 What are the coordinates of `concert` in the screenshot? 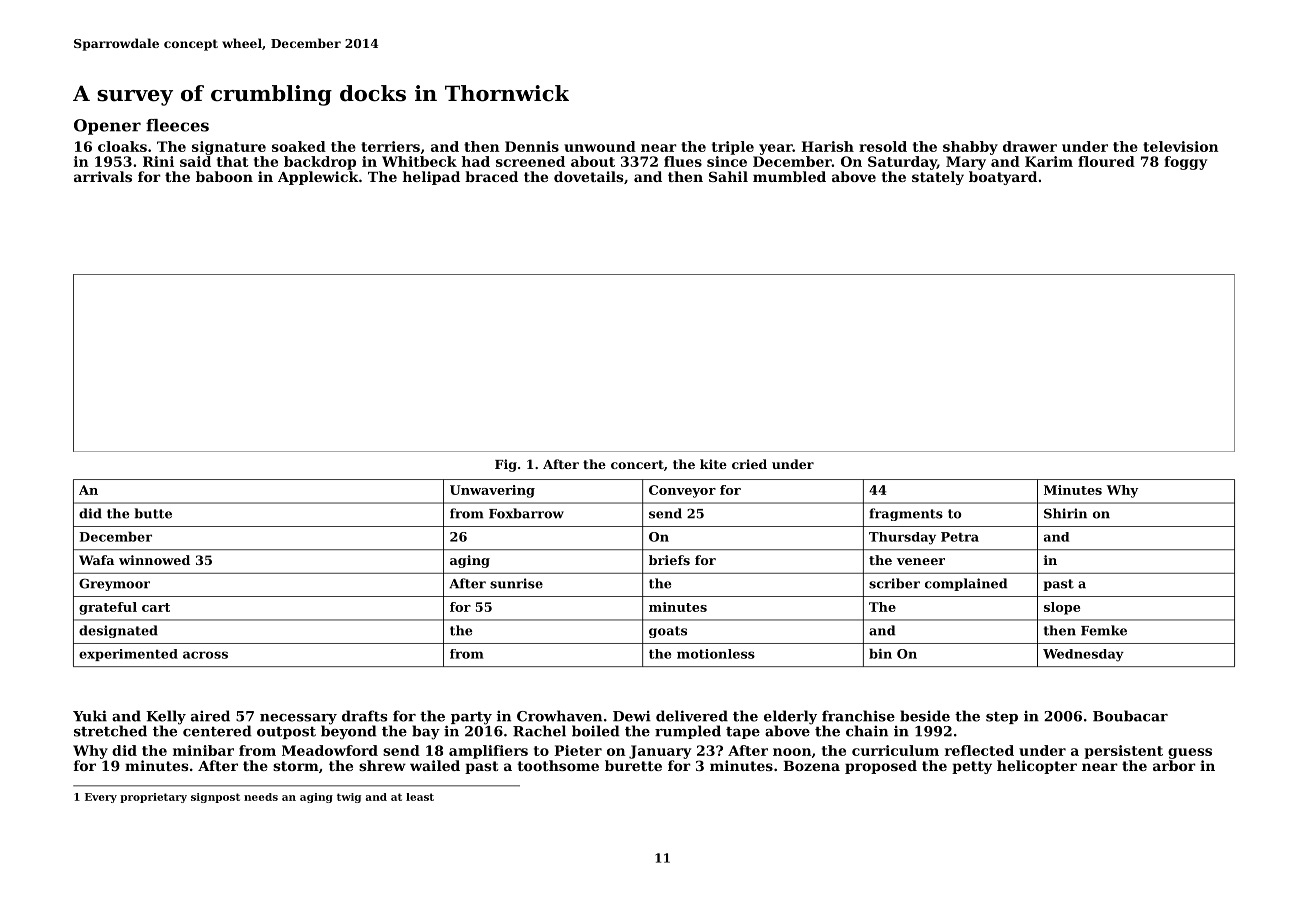 It's located at (637, 464).
